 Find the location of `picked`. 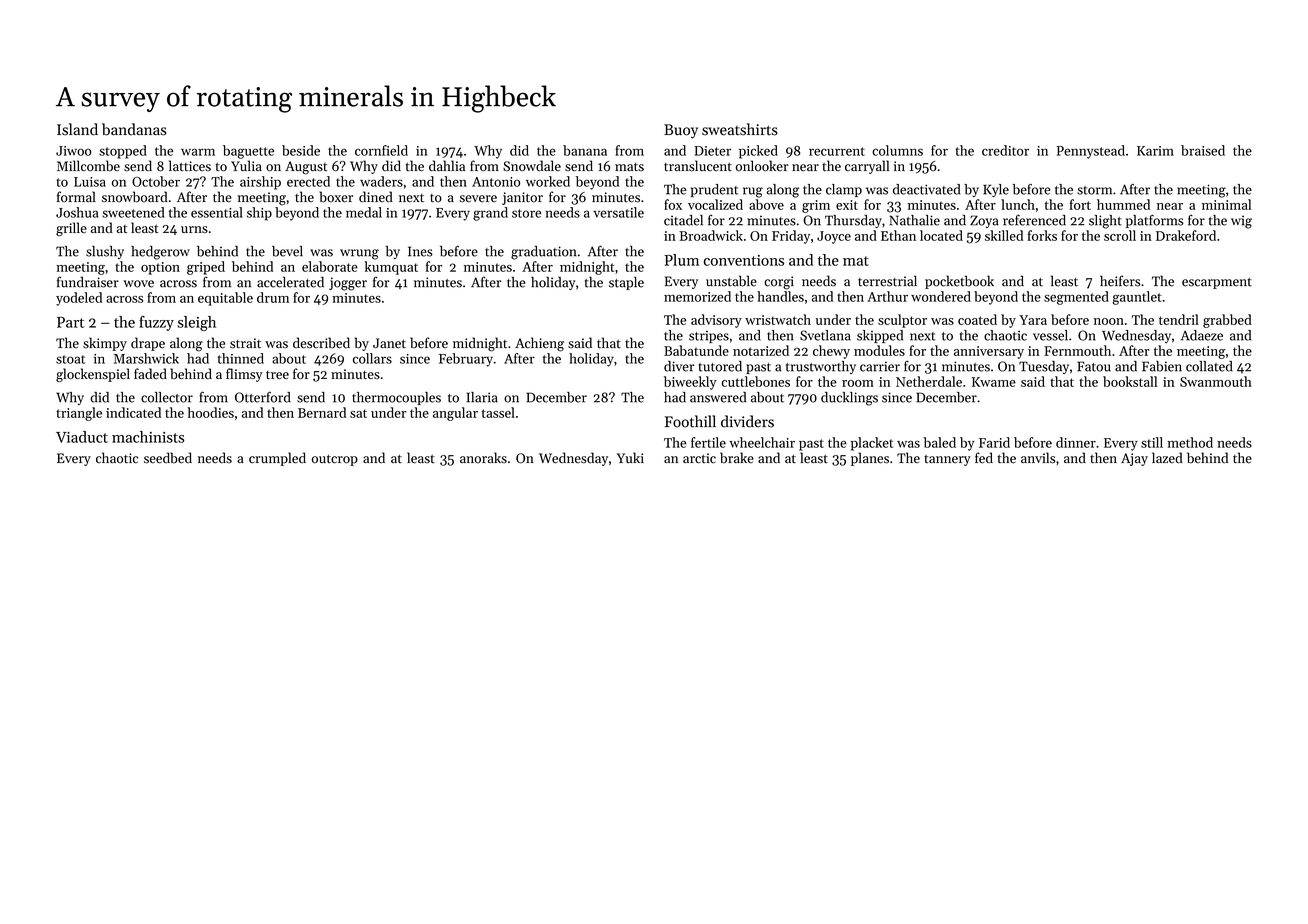

picked is located at coordinates (758, 152).
